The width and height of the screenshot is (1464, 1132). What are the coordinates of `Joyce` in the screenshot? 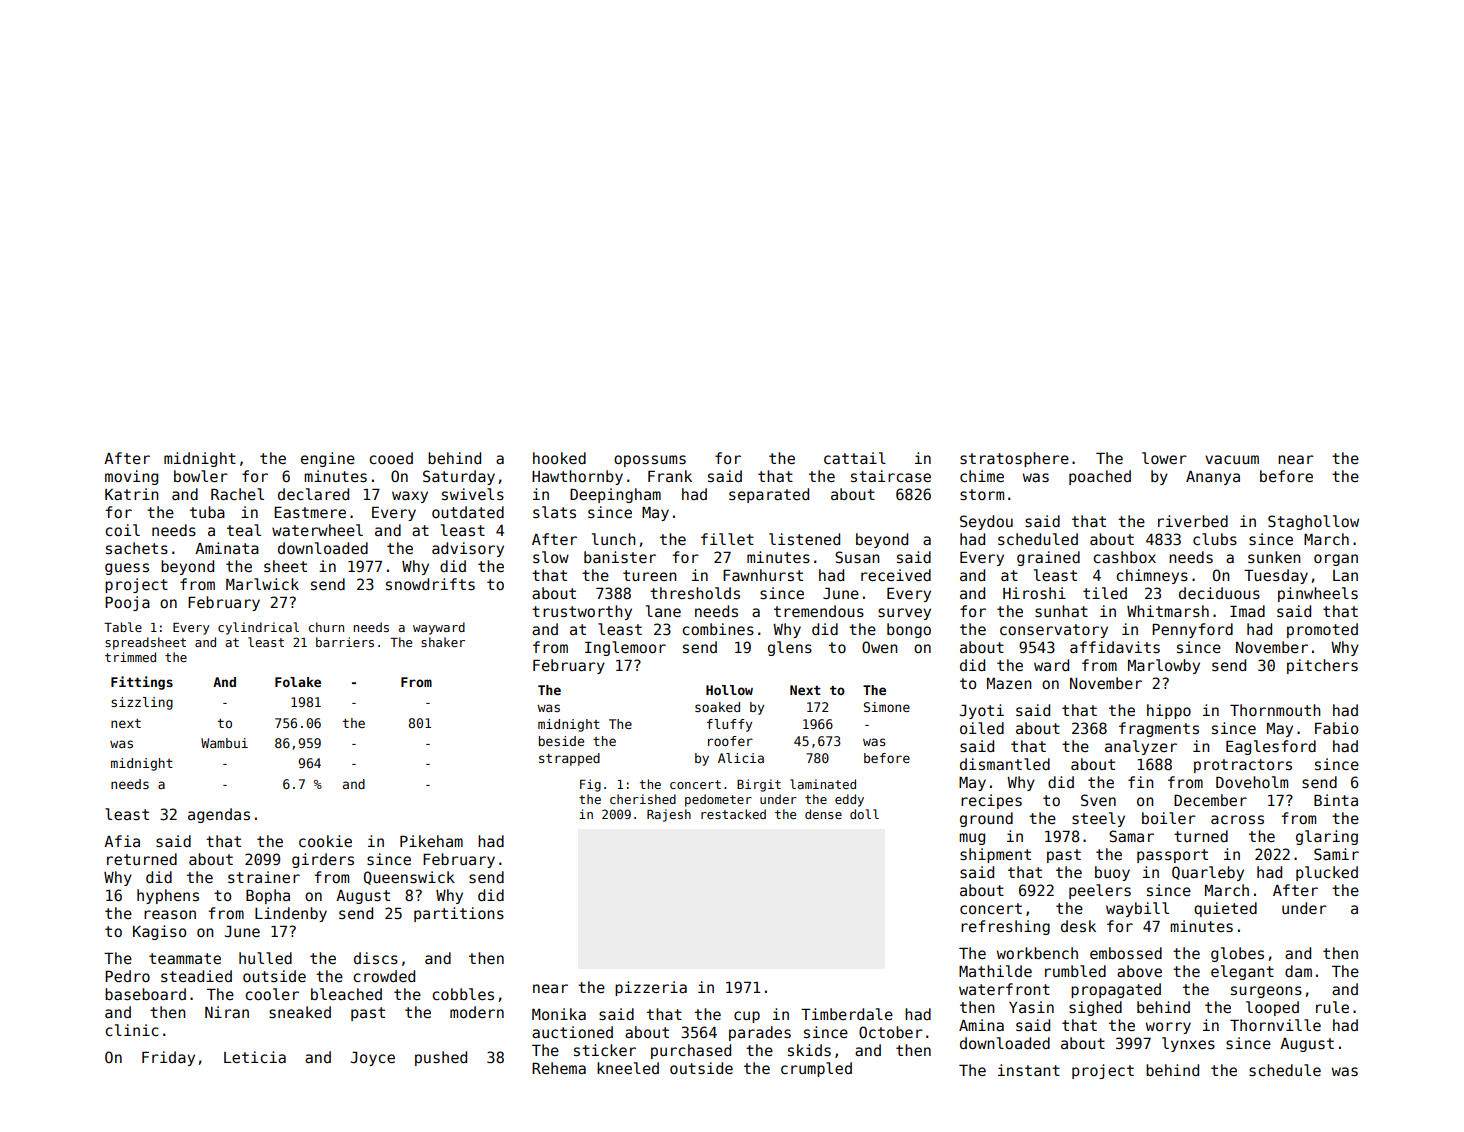 It's located at (372, 1059).
